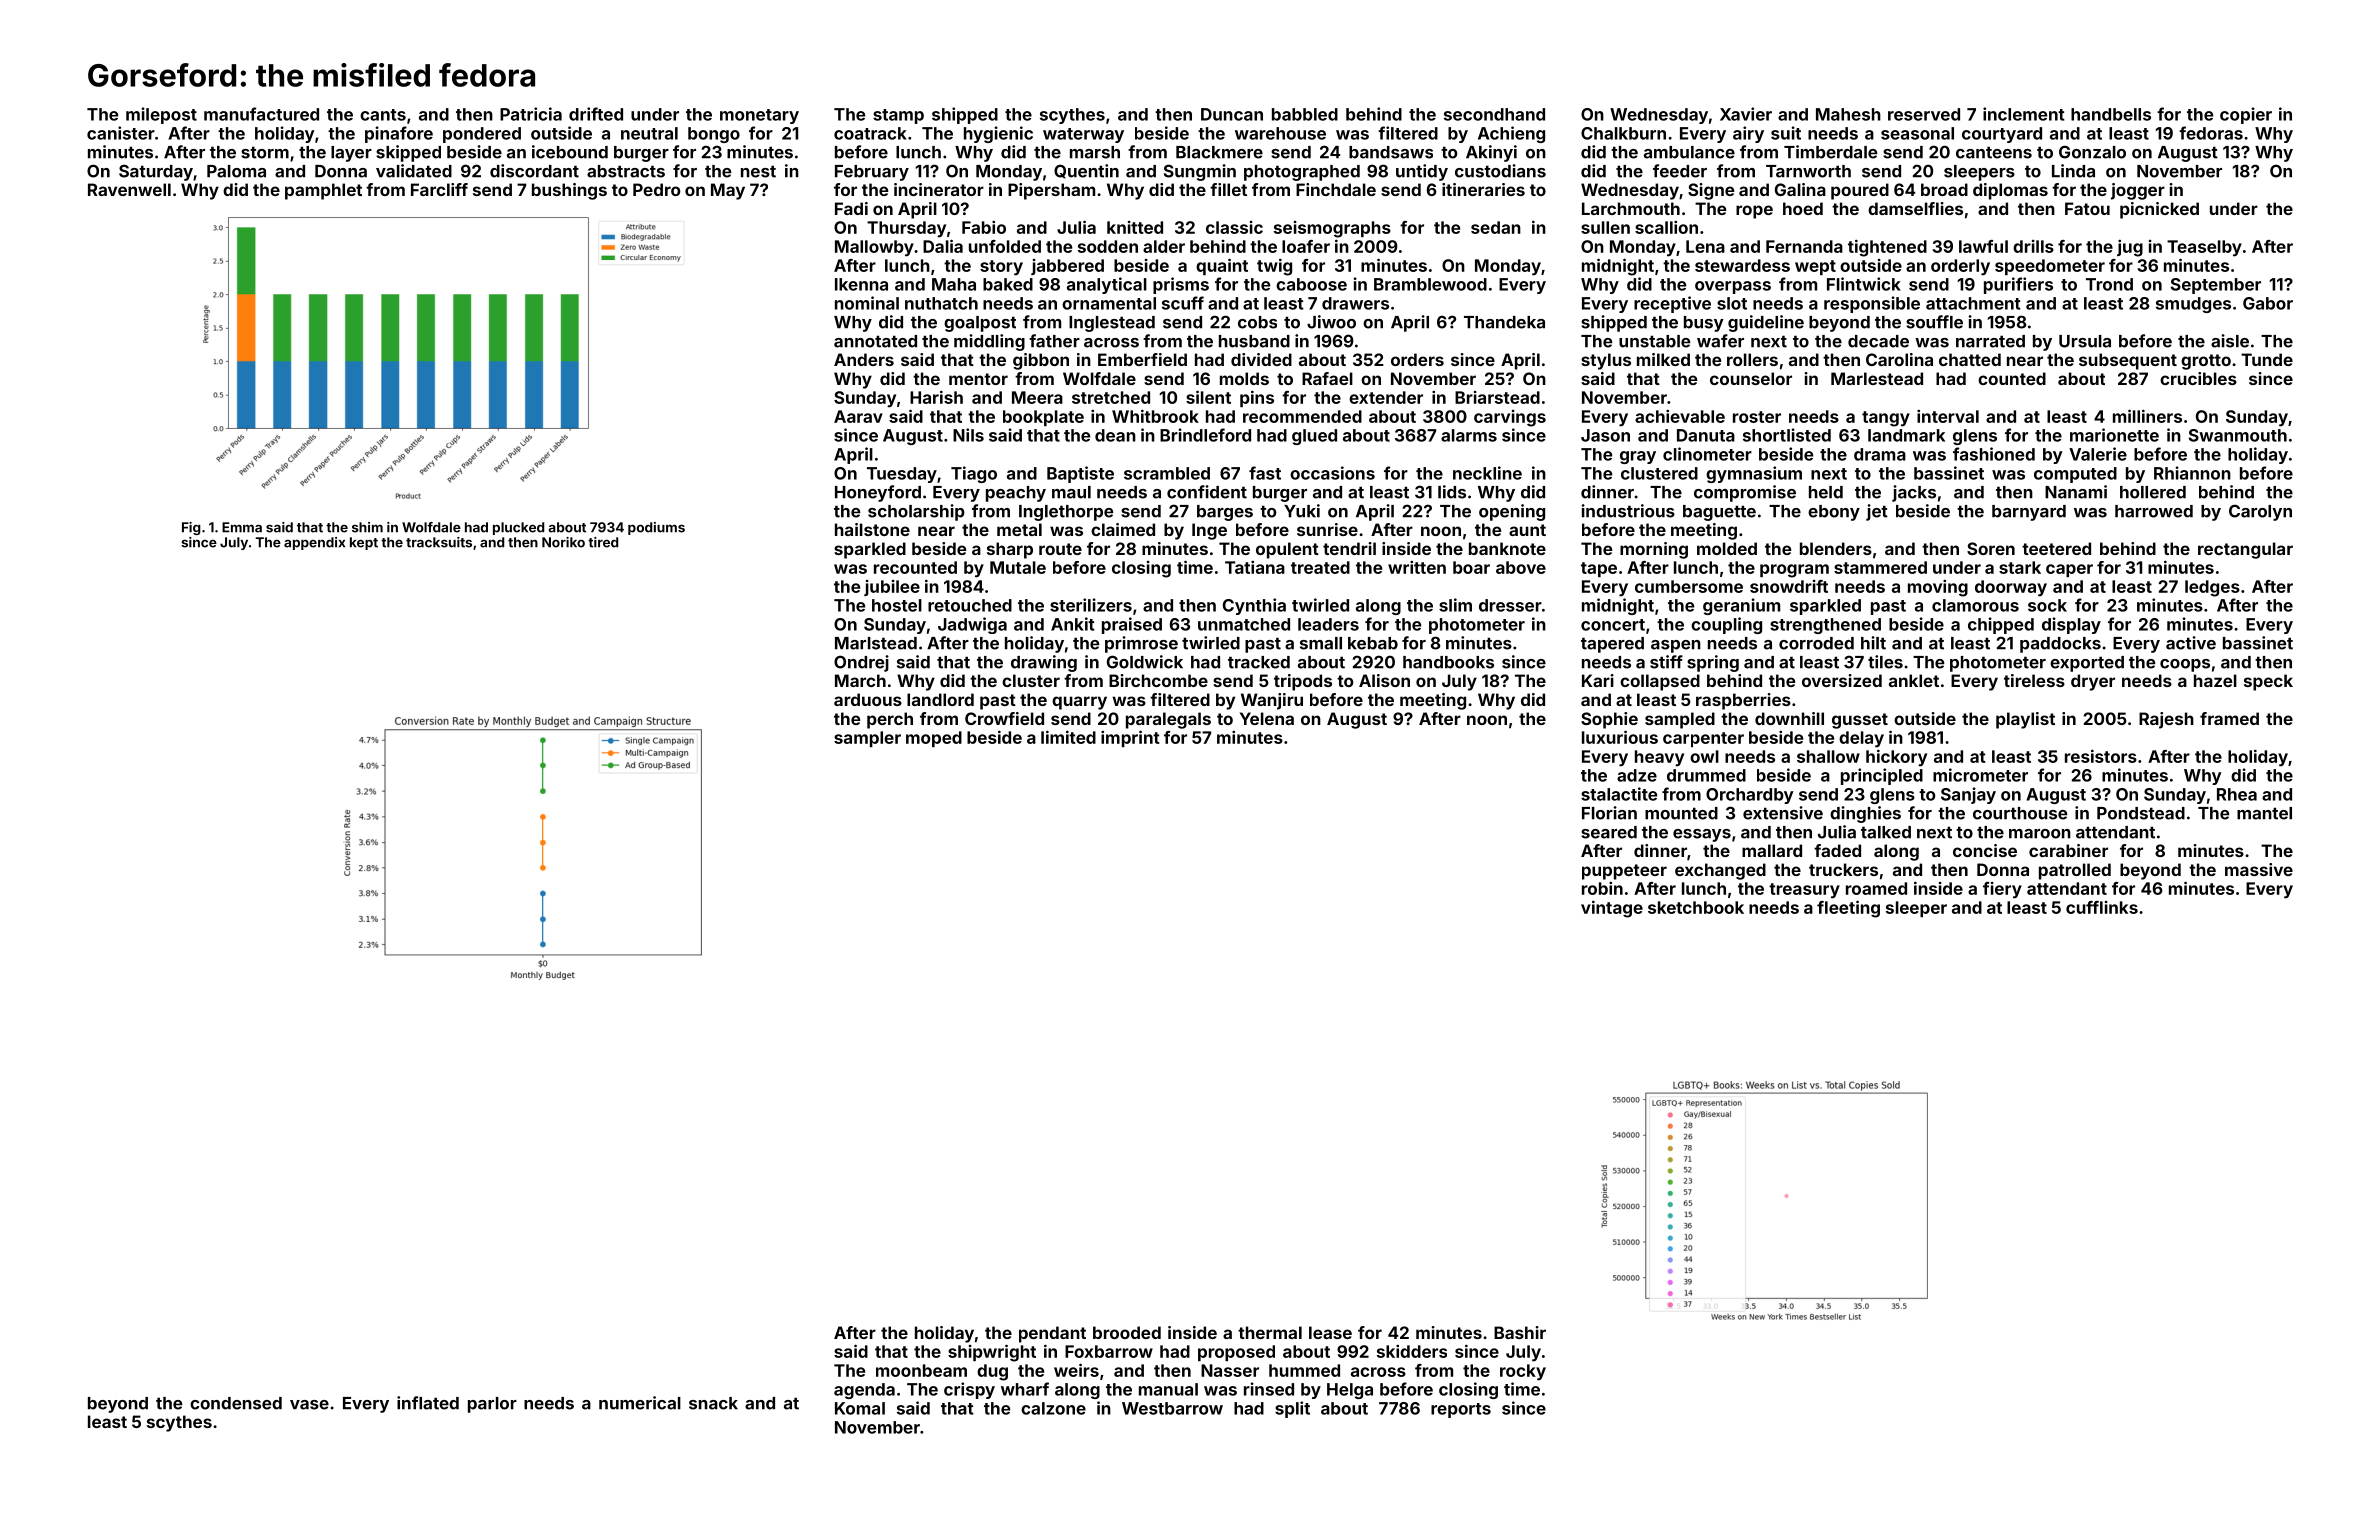  I want to click on framed, so click(2229, 718).
